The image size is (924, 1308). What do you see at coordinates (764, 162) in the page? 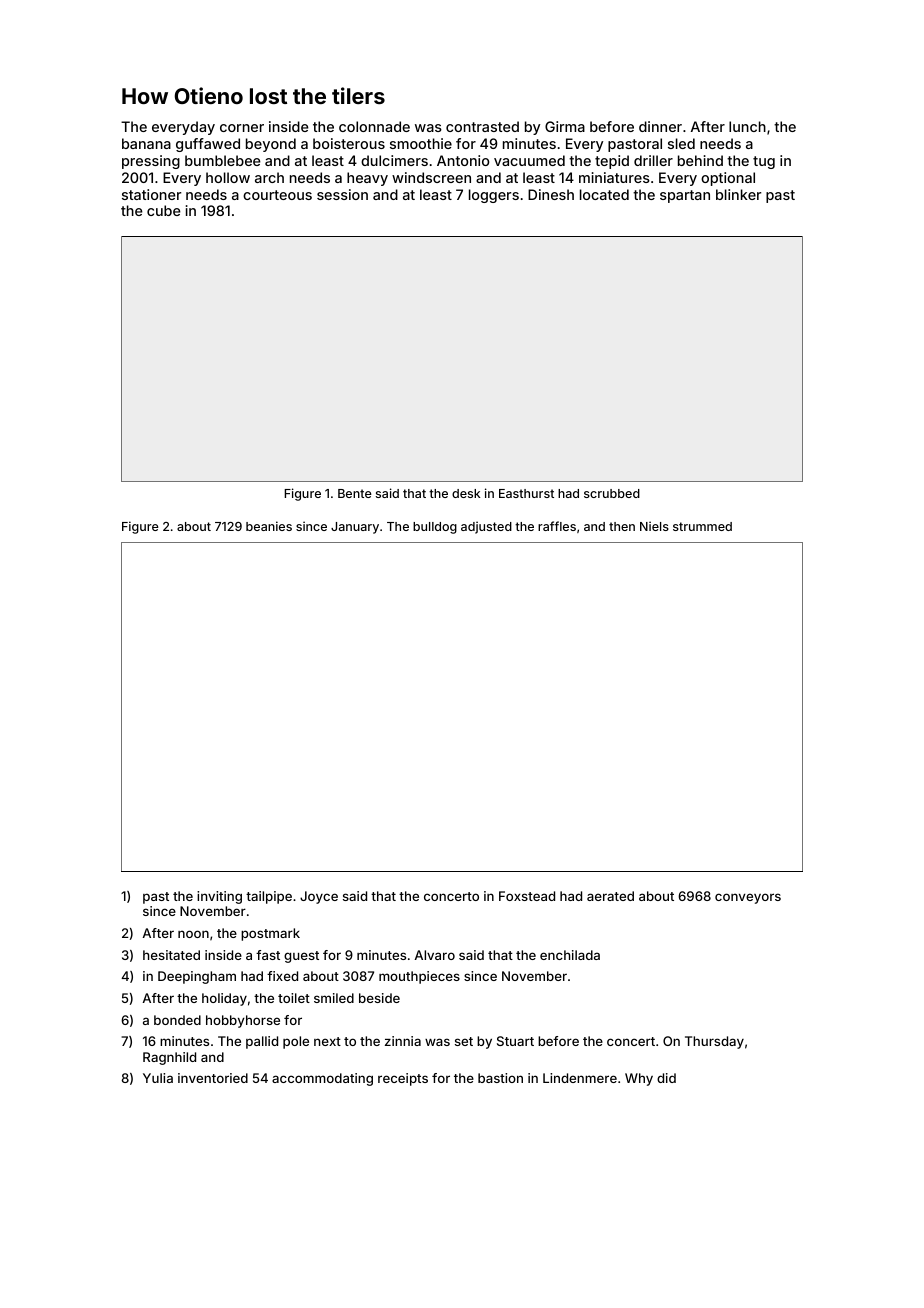
I see `tug` at bounding box center [764, 162].
